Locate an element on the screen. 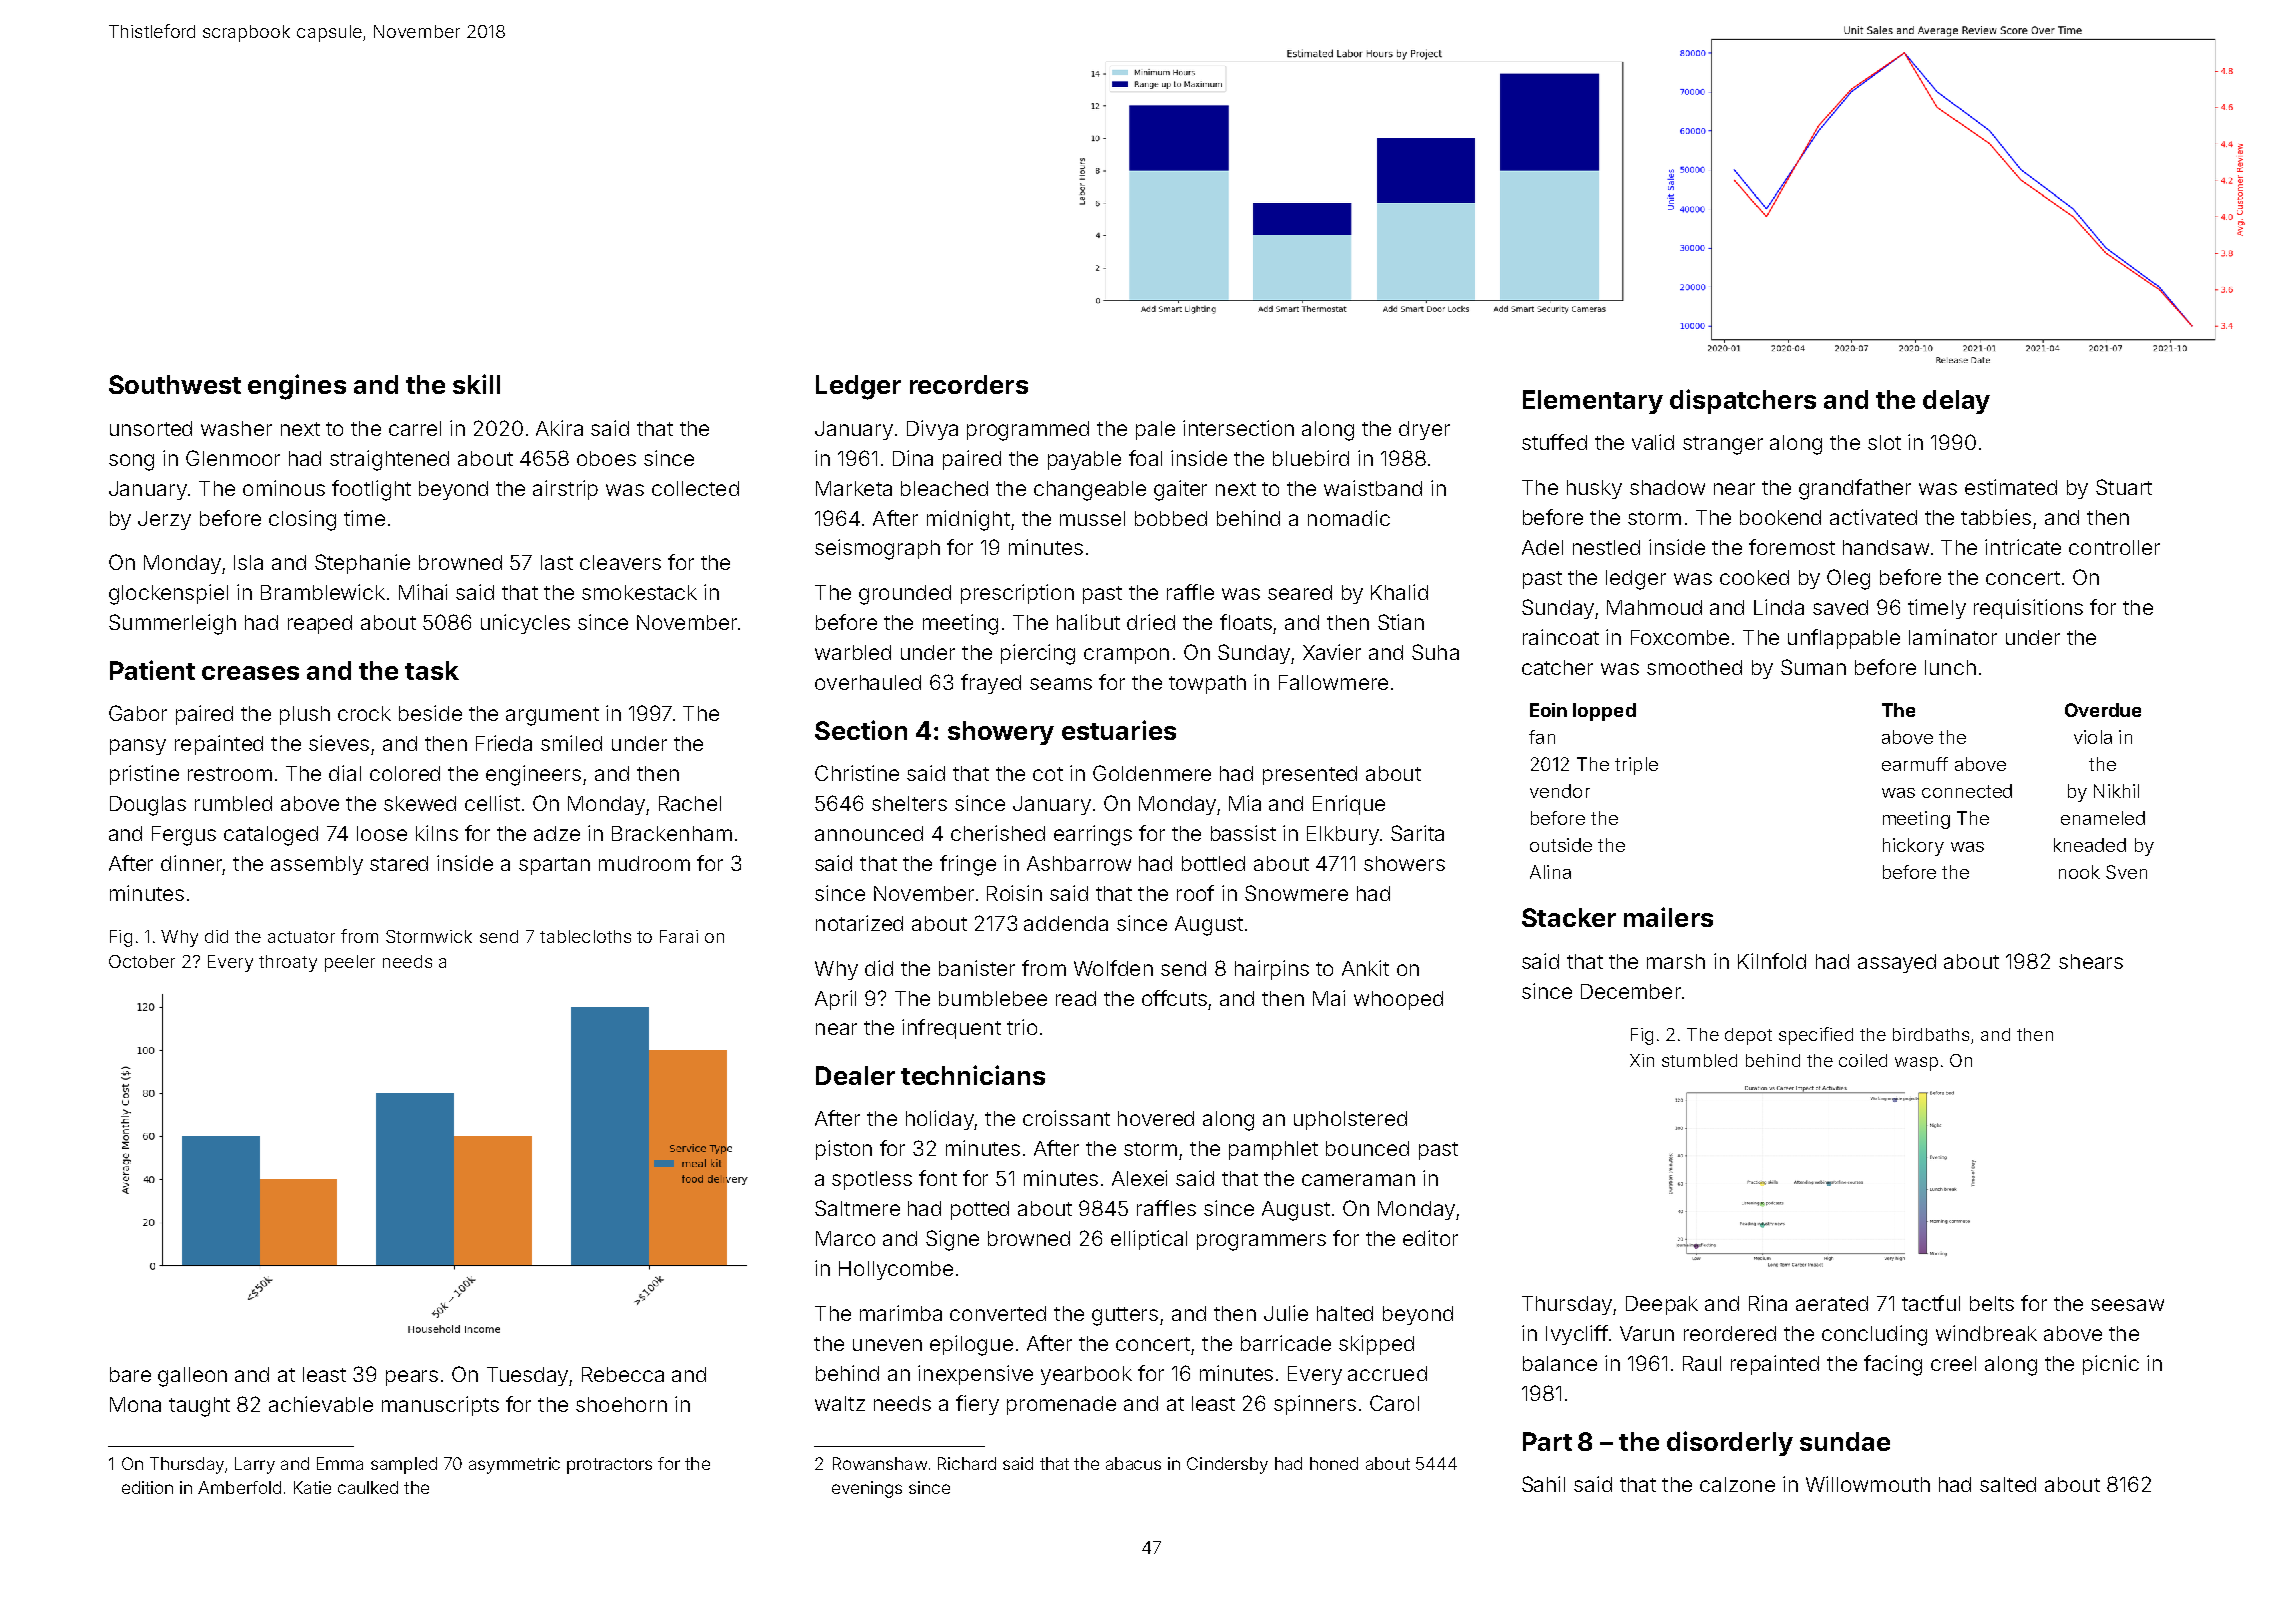 Image resolution: width=2282 pixels, height=1614 pixels. edition is located at coordinates (147, 1487).
